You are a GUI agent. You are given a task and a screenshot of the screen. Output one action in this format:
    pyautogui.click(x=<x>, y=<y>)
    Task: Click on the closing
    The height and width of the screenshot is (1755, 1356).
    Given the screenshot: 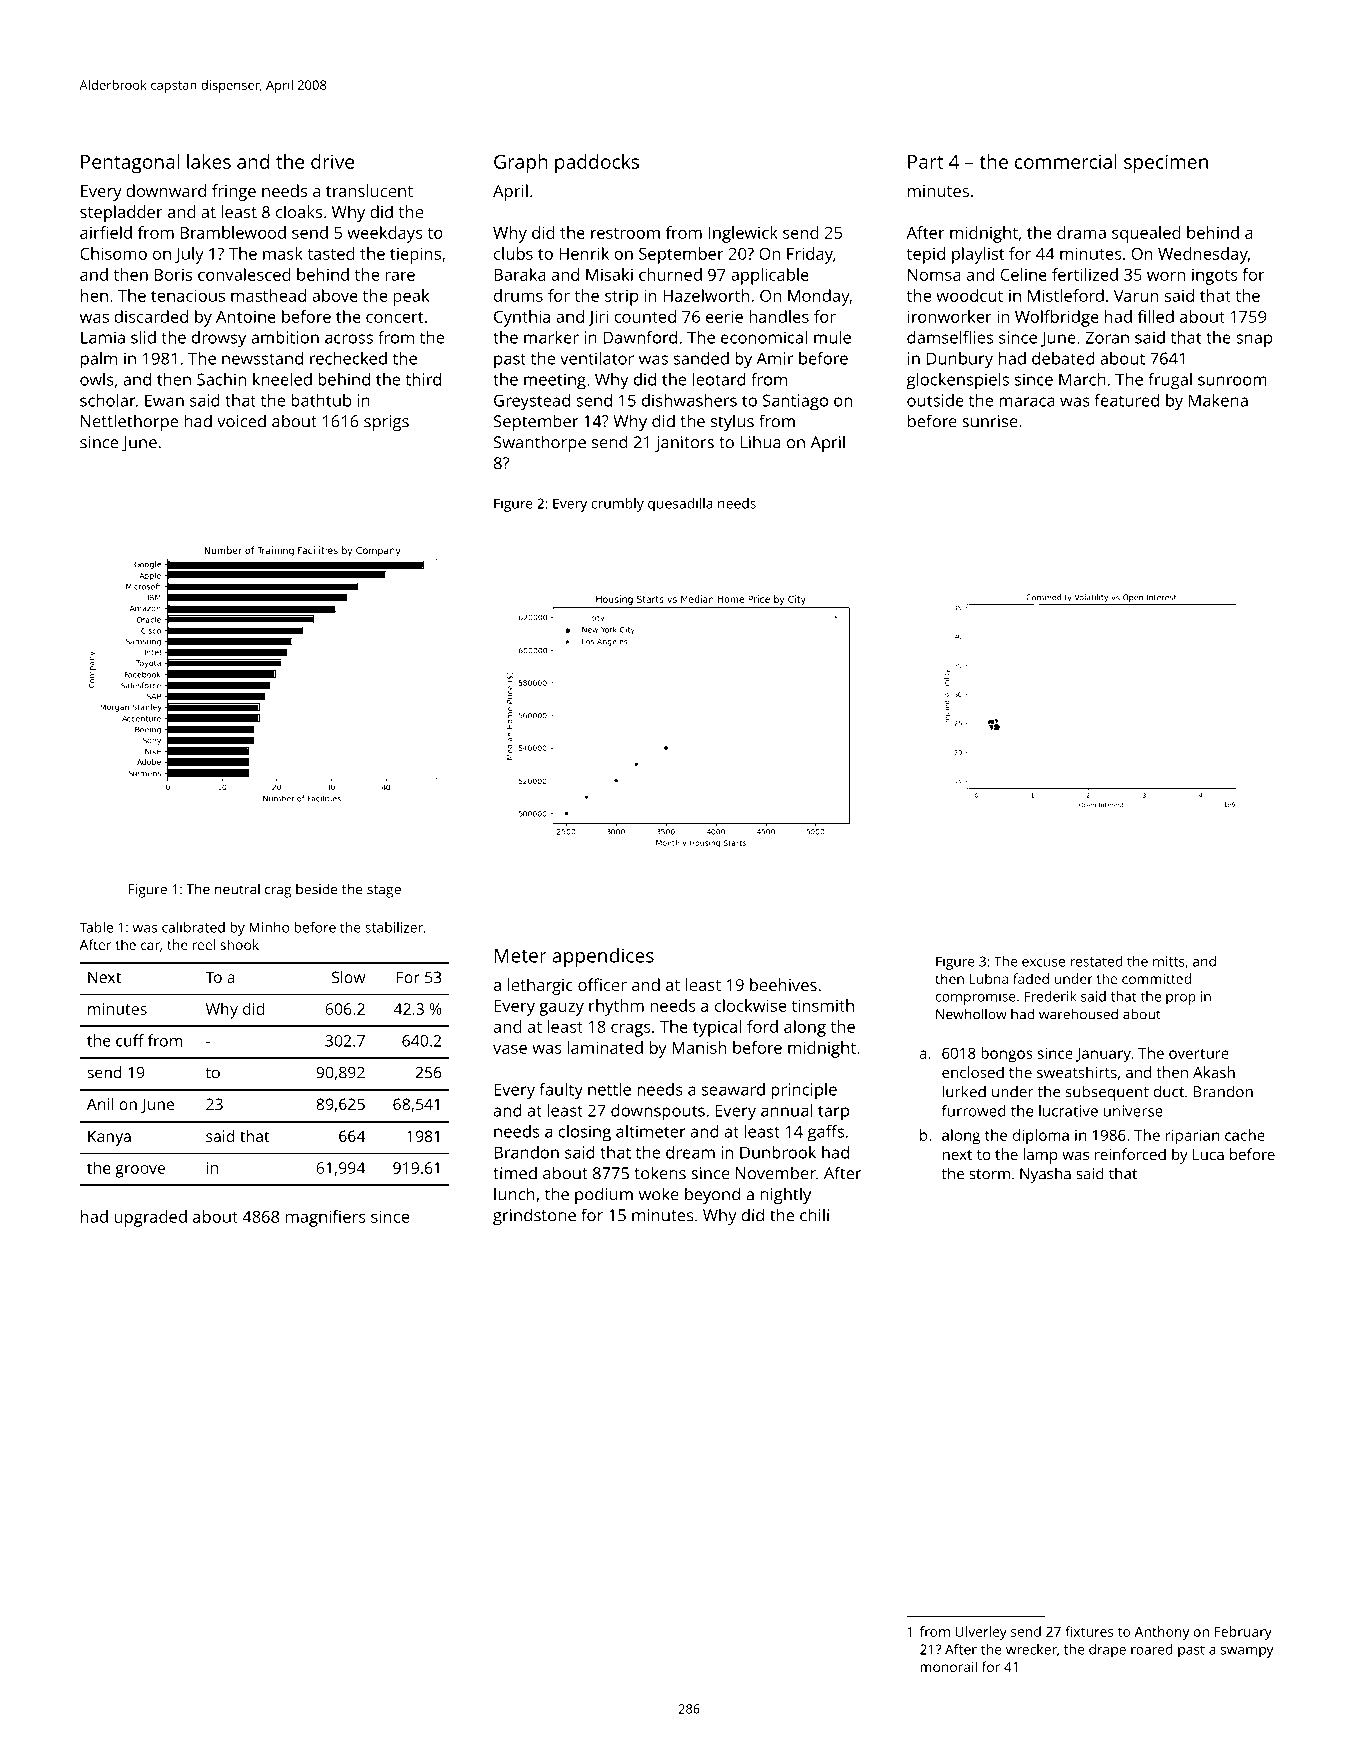 What is the action you would take?
    pyautogui.click(x=584, y=1133)
